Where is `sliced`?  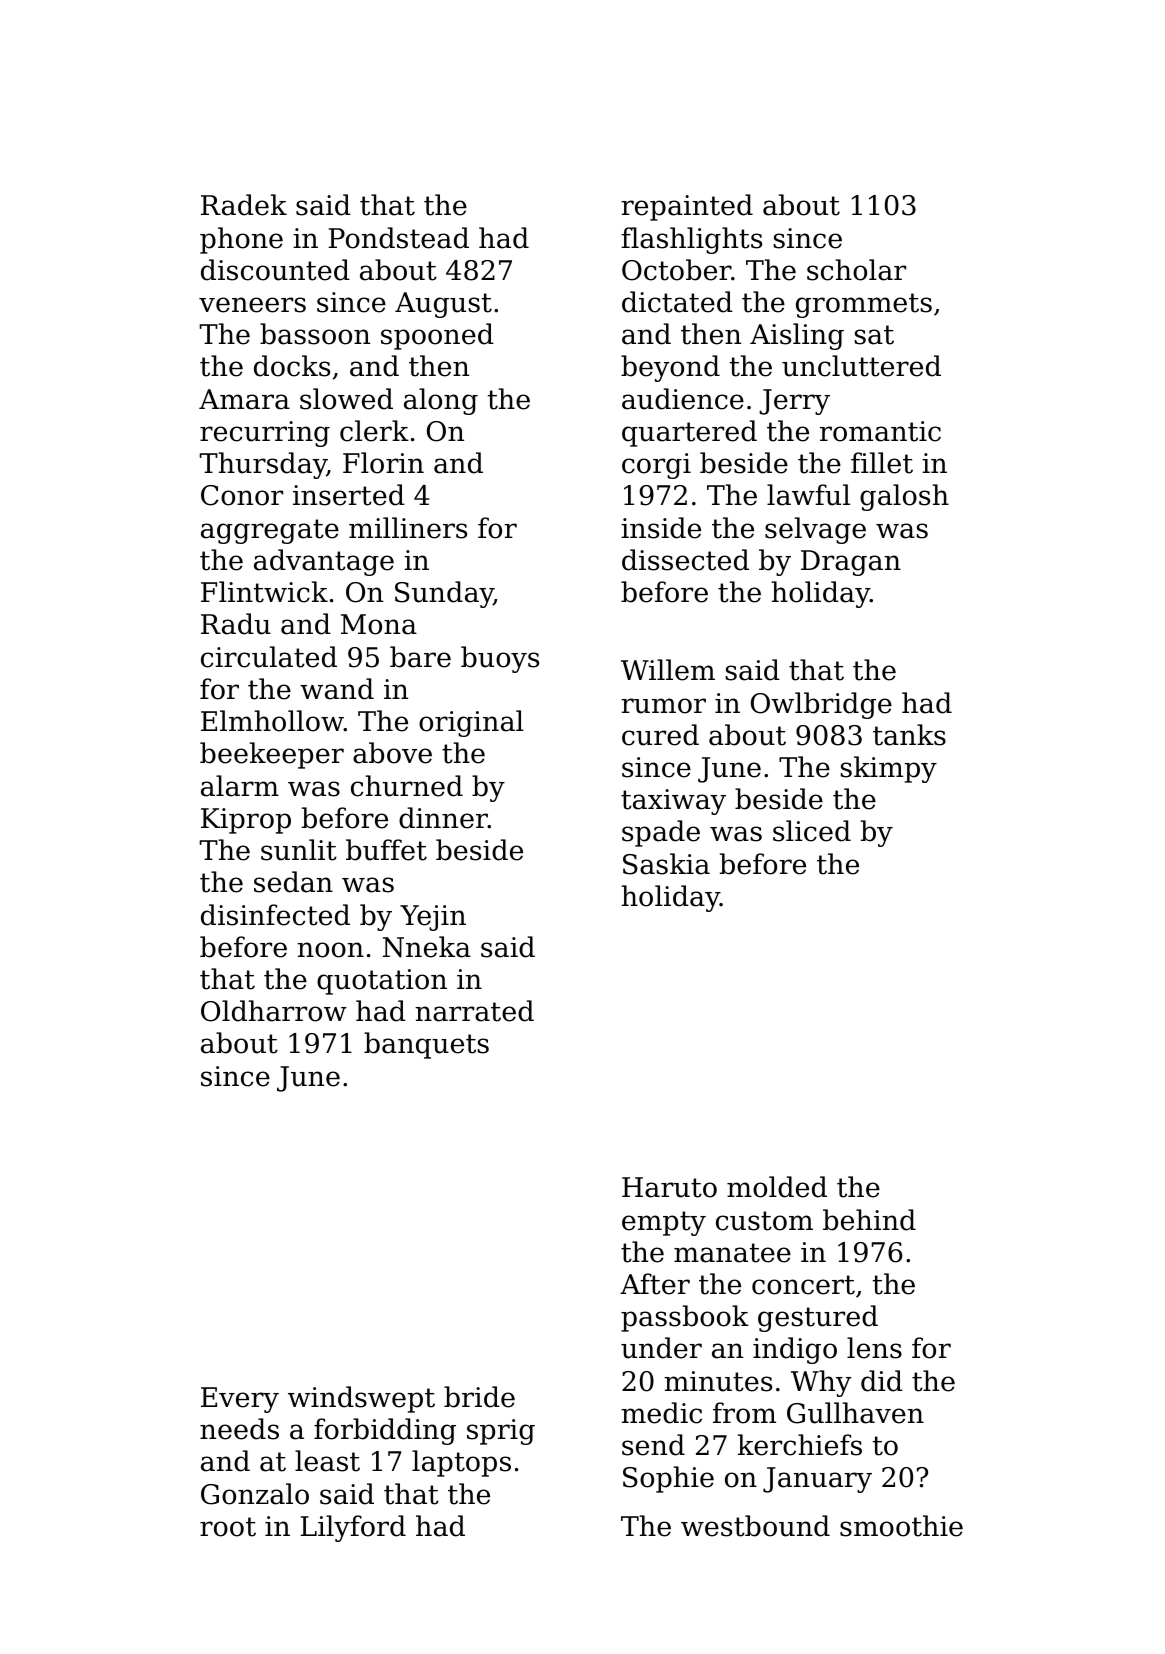 sliced is located at coordinates (812, 831).
